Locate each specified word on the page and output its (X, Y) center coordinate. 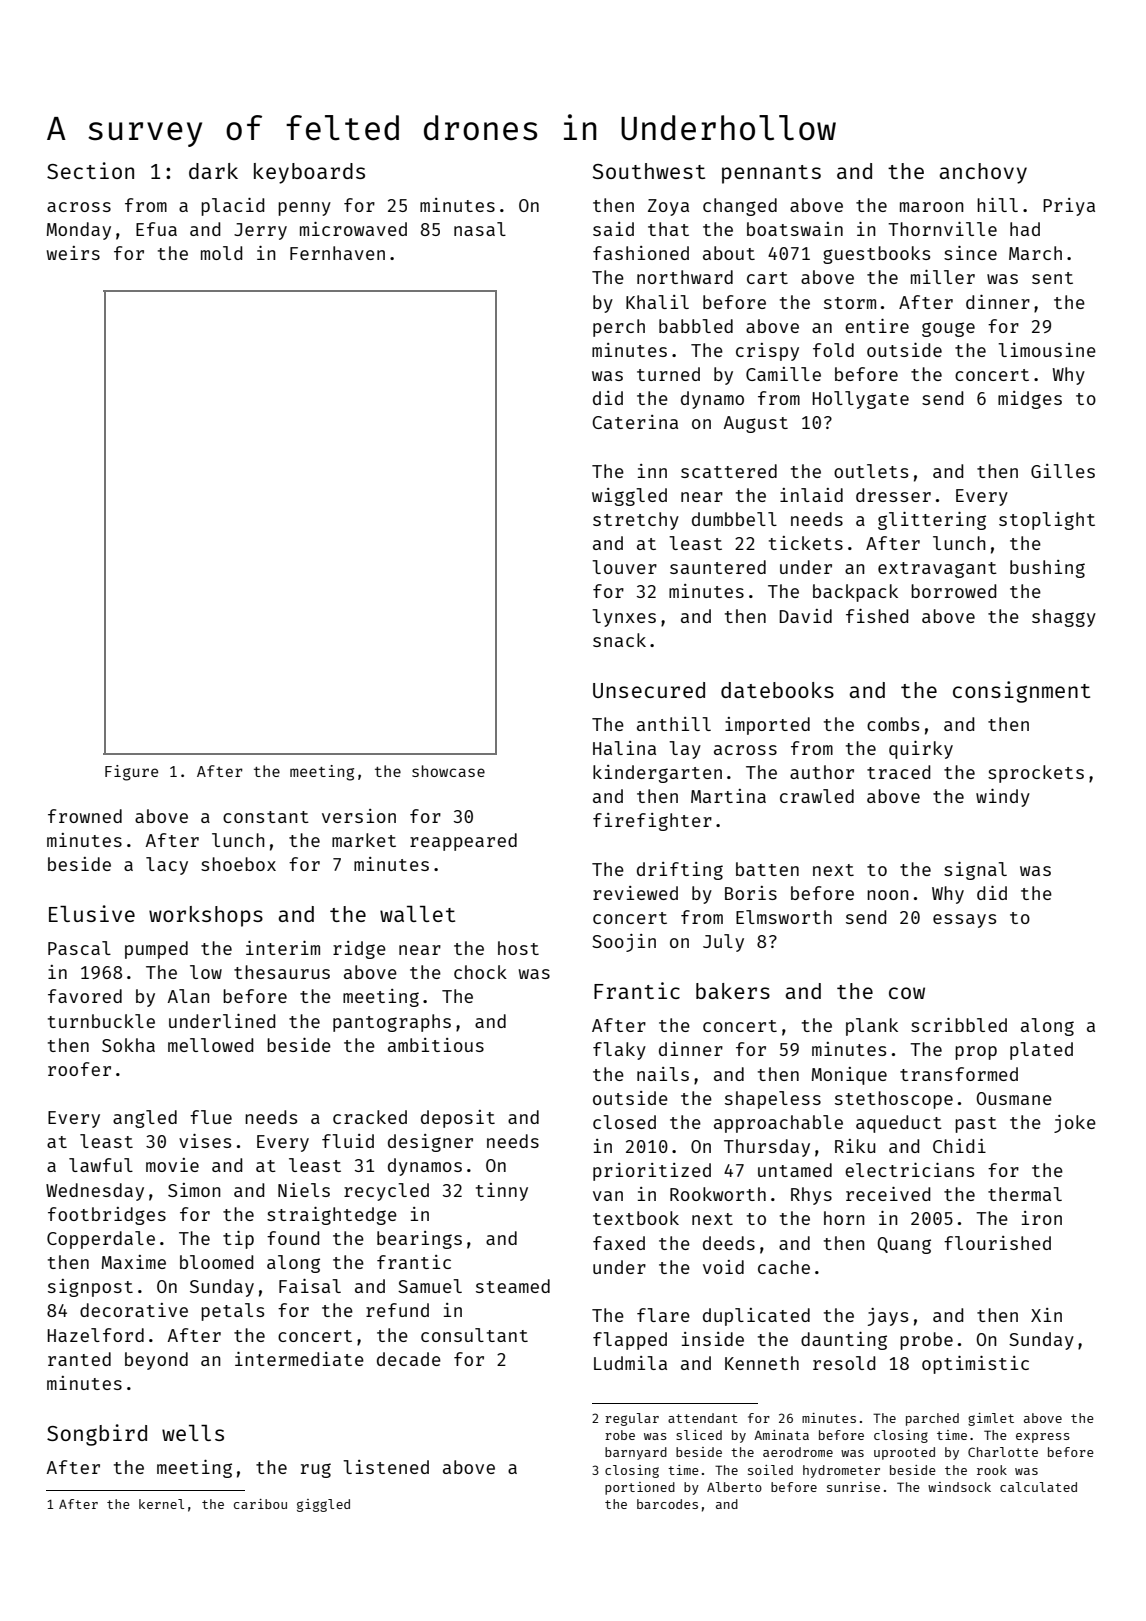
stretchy (636, 521)
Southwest (649, 171)
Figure (131, 773)
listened (386, 1467)
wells (193, 1433)
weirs (73, 253)
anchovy (983, 173)
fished (877, 616)
